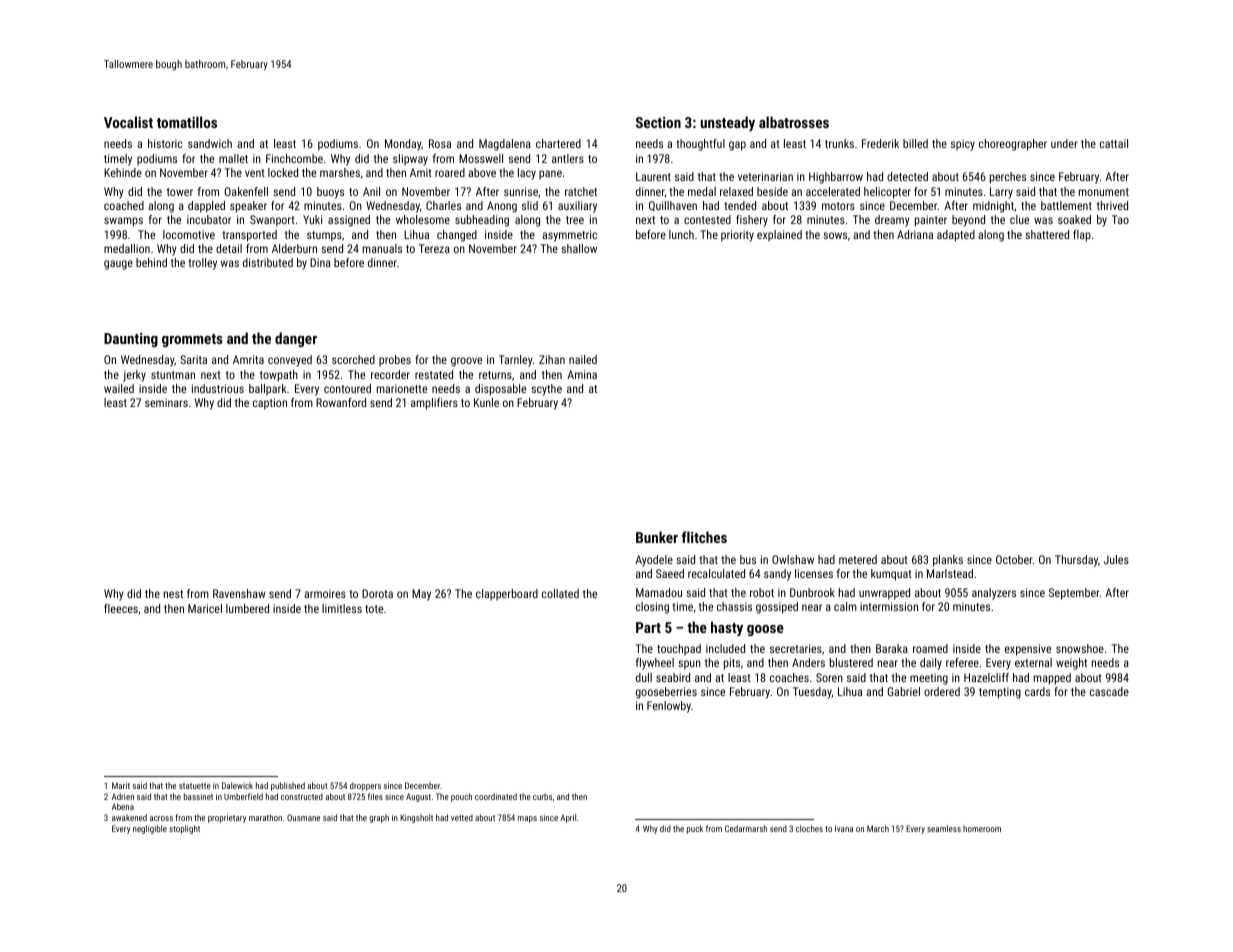  I want to click on marshes, so click(340, 172).
